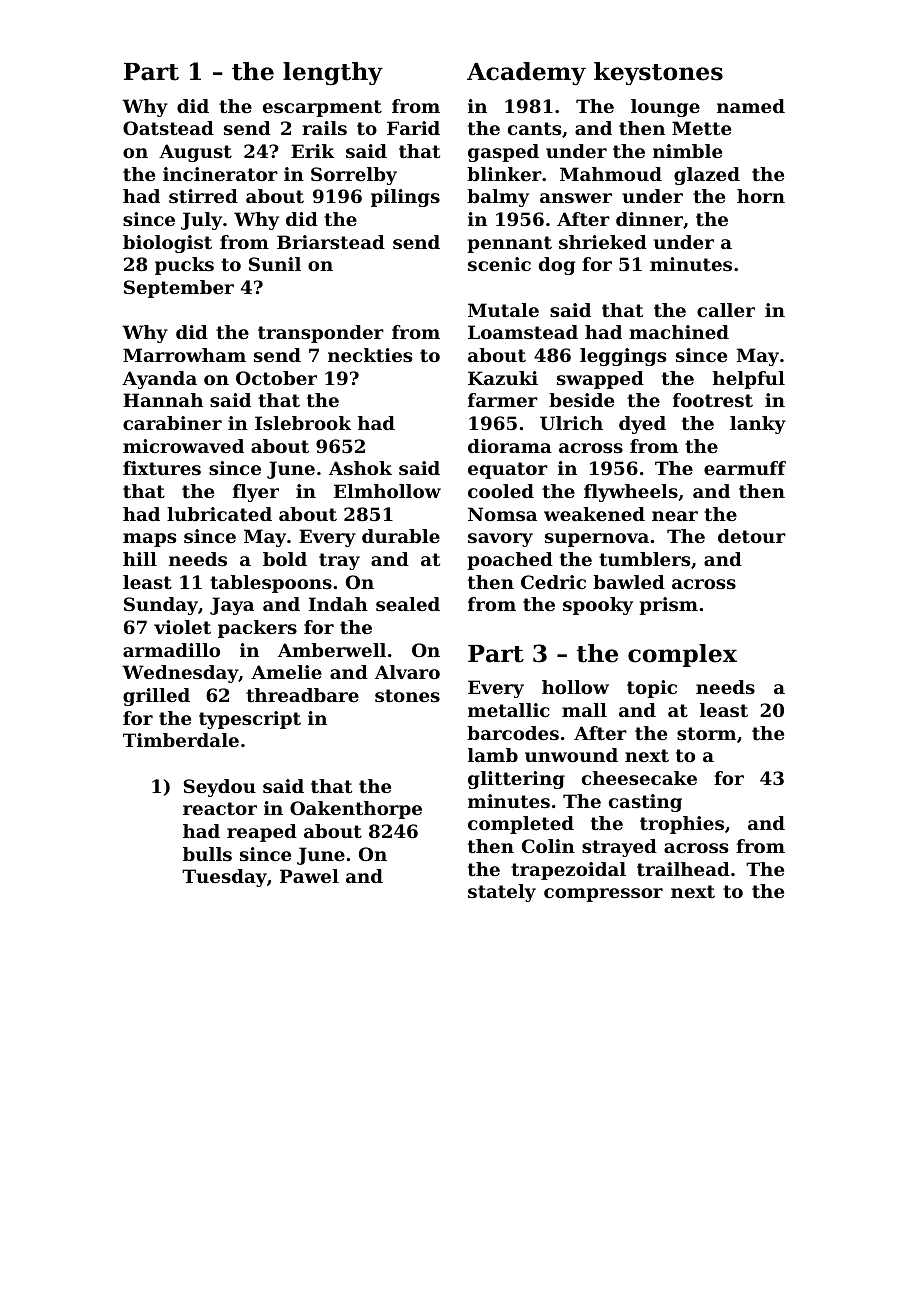 The width and height of the screenshot is (908, 1316). Describe the element at coordinates (262, 833) in the screenshot. I see `reaped` at that location.
